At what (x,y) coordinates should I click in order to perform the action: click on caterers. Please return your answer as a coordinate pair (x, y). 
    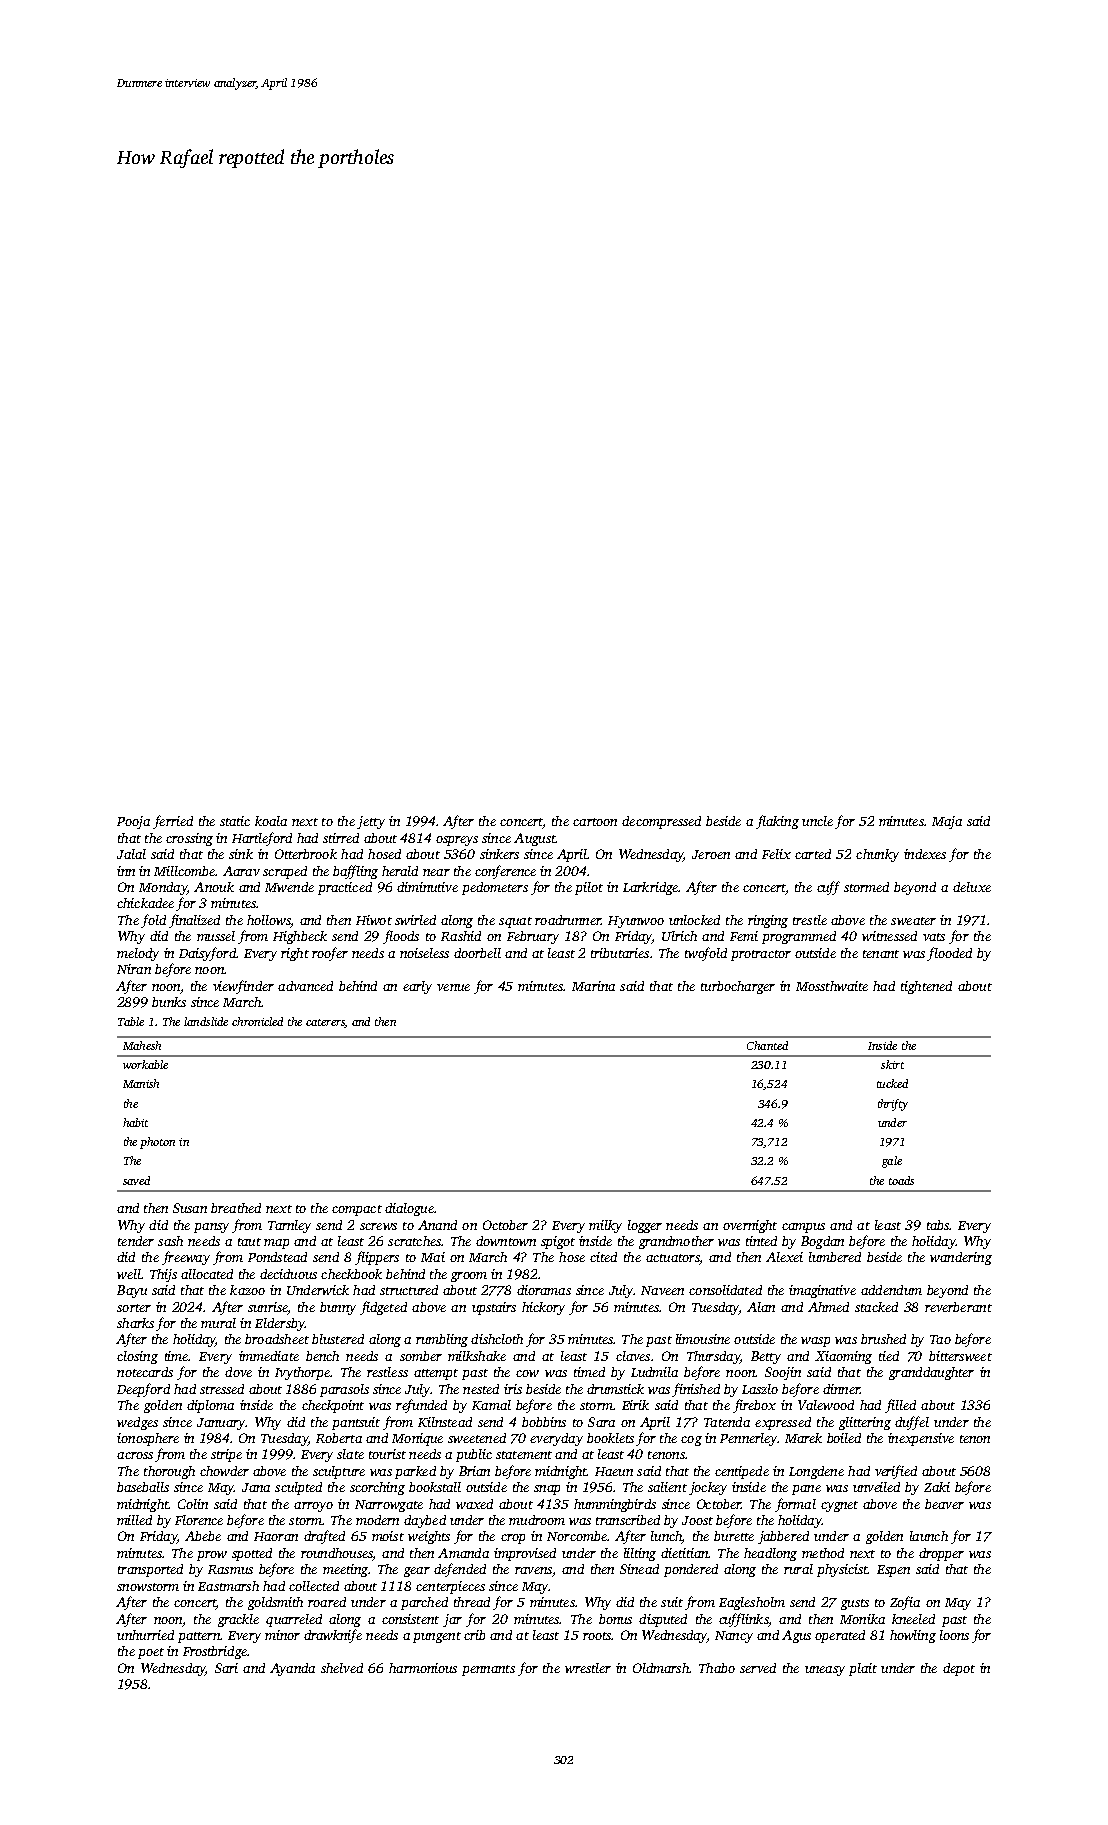
    Looking at the image, I should click on (325, 1023).
